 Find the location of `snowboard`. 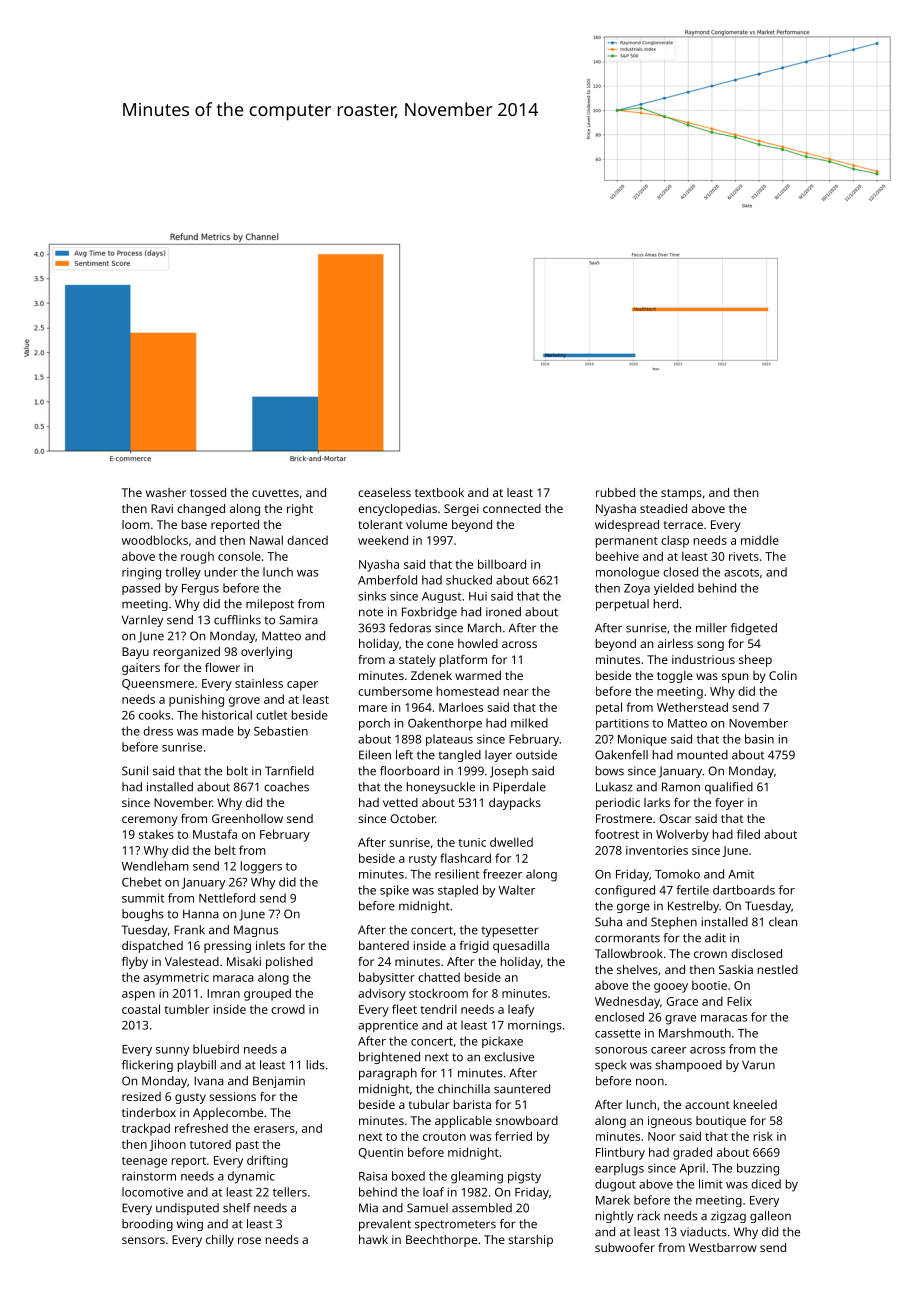

snowboard is located at coordinates (527, 1120).
